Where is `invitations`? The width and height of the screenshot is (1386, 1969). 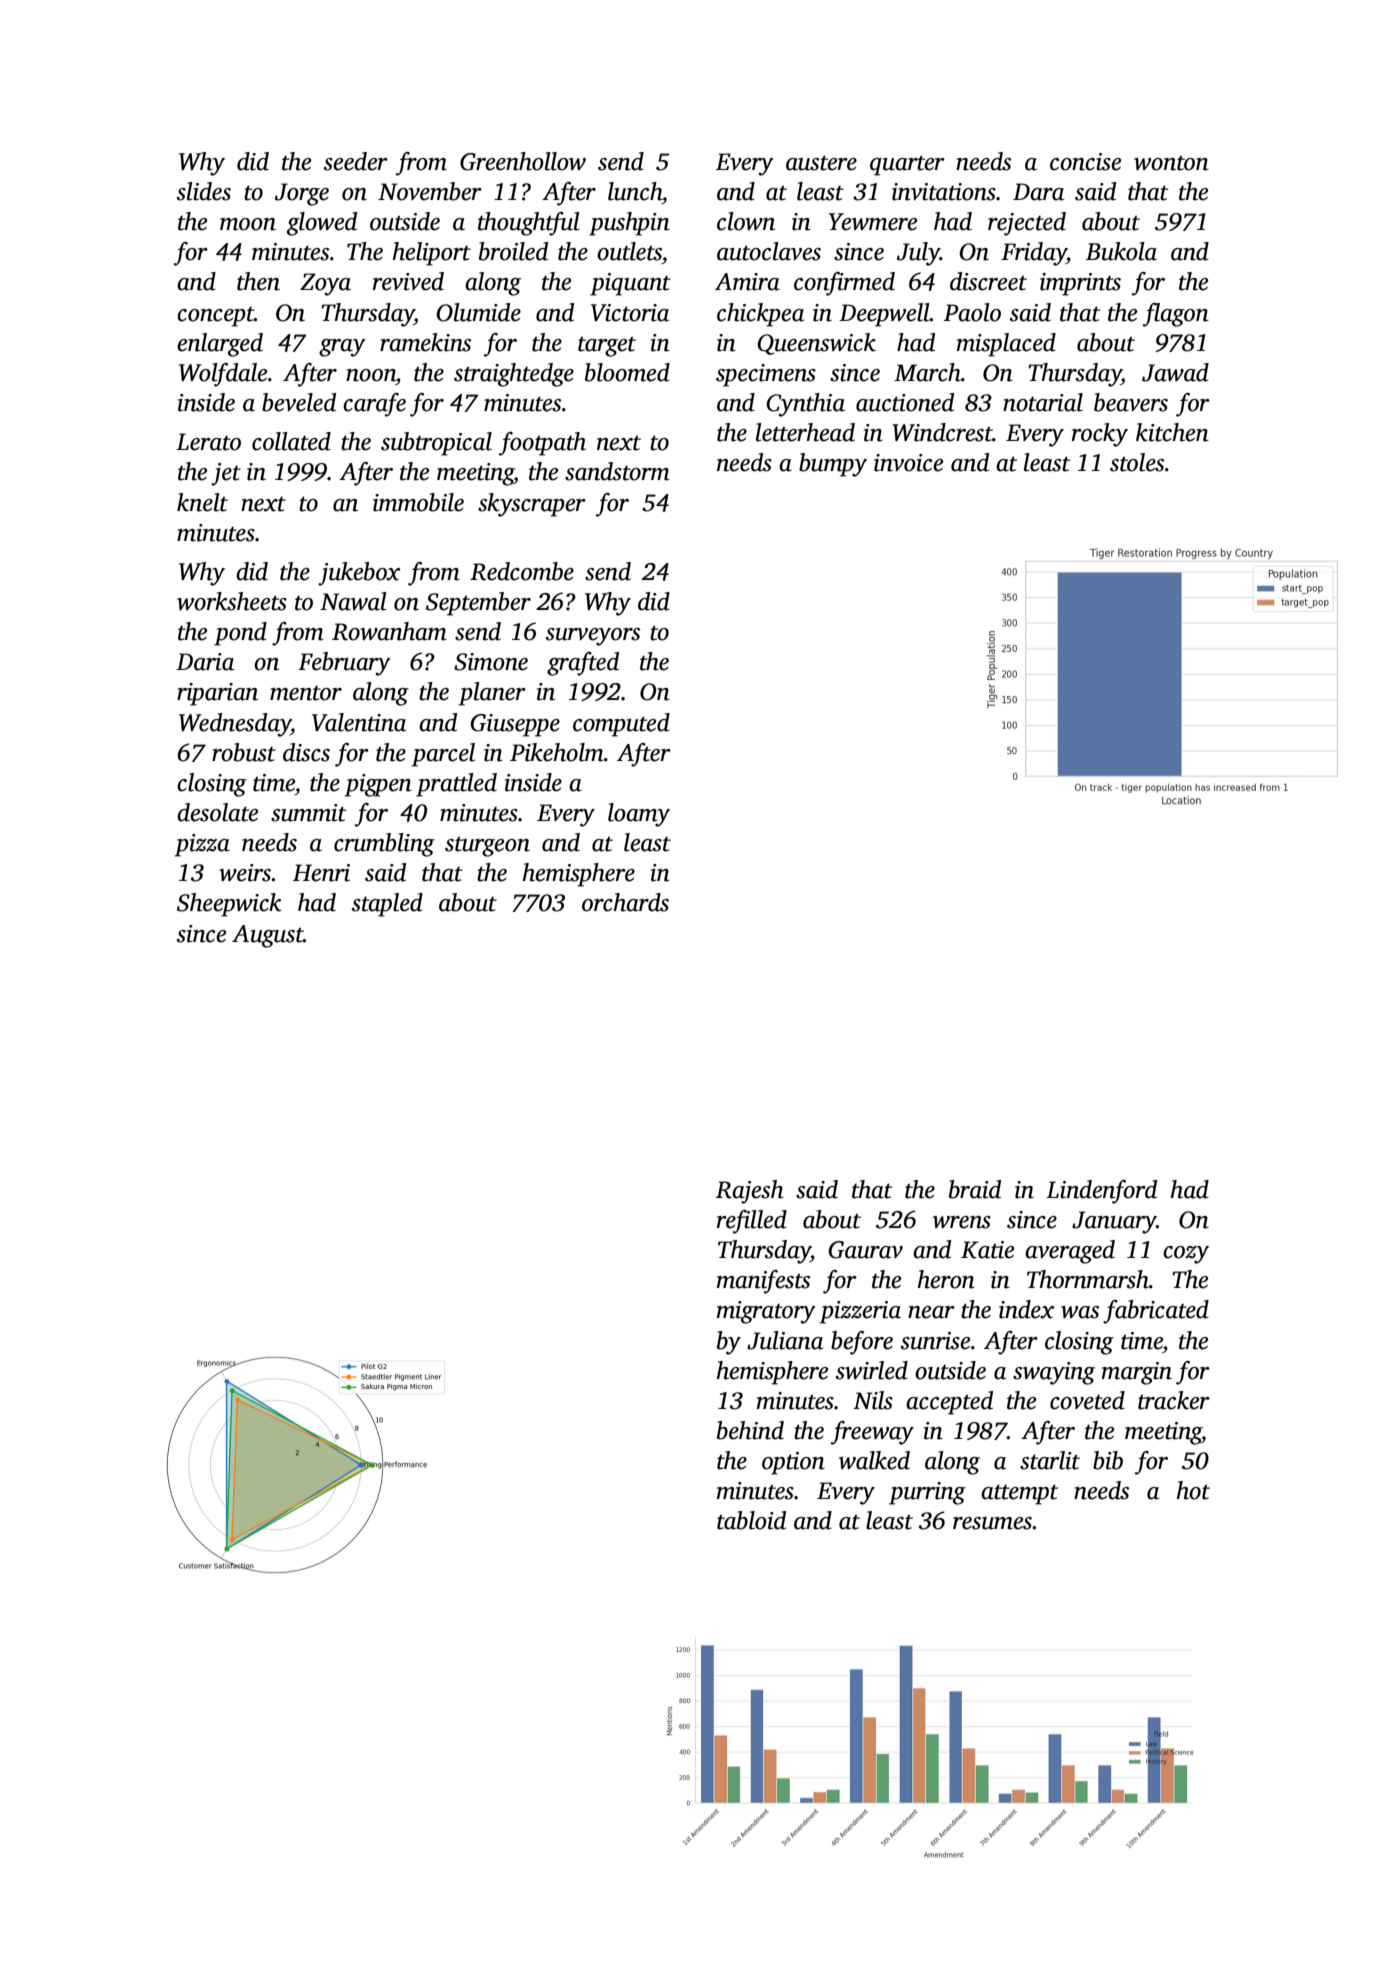 invitations is located at coordinates (944, 192).
